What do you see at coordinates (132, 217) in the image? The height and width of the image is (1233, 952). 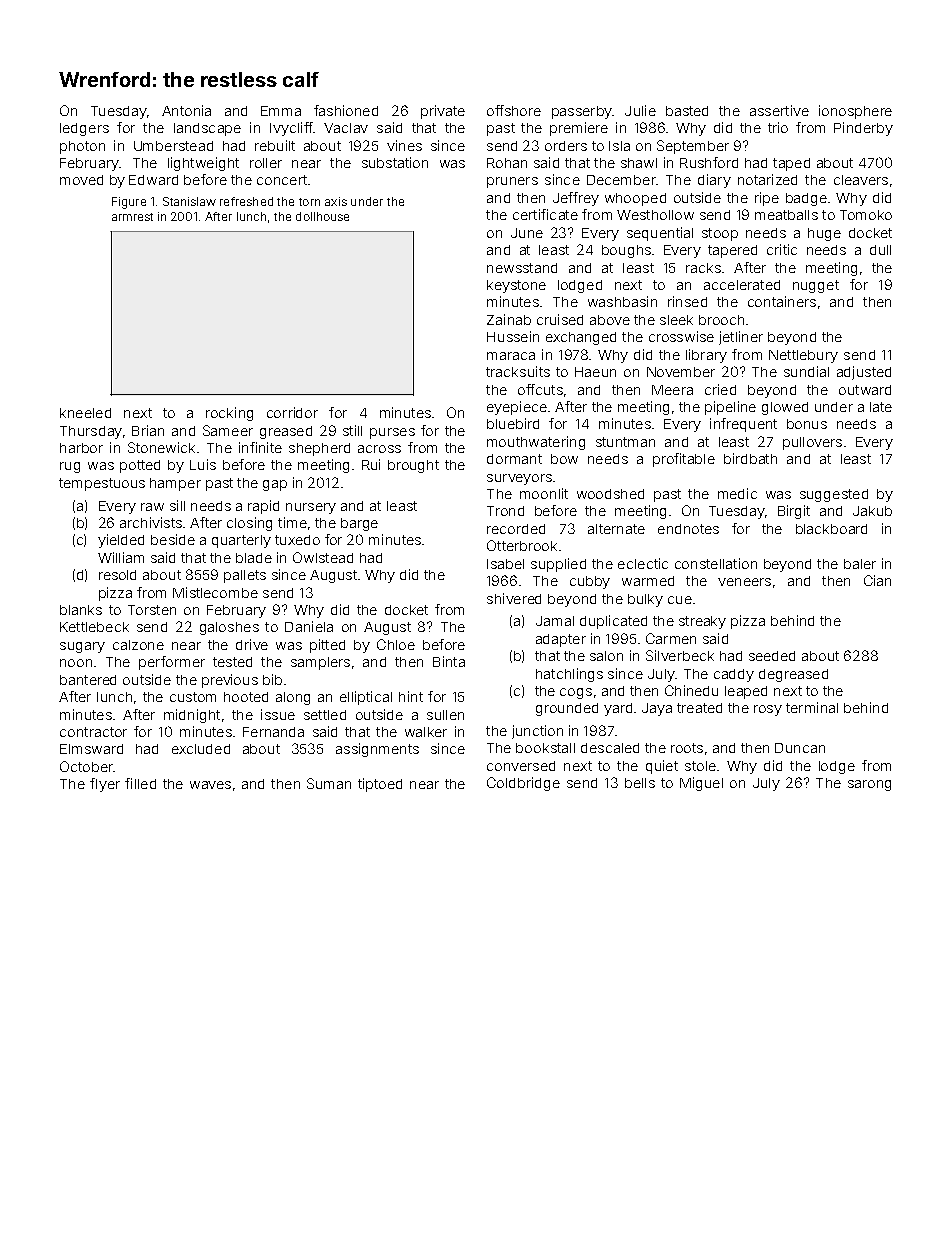 I see `armrest` at bounding box center [132, 217].
